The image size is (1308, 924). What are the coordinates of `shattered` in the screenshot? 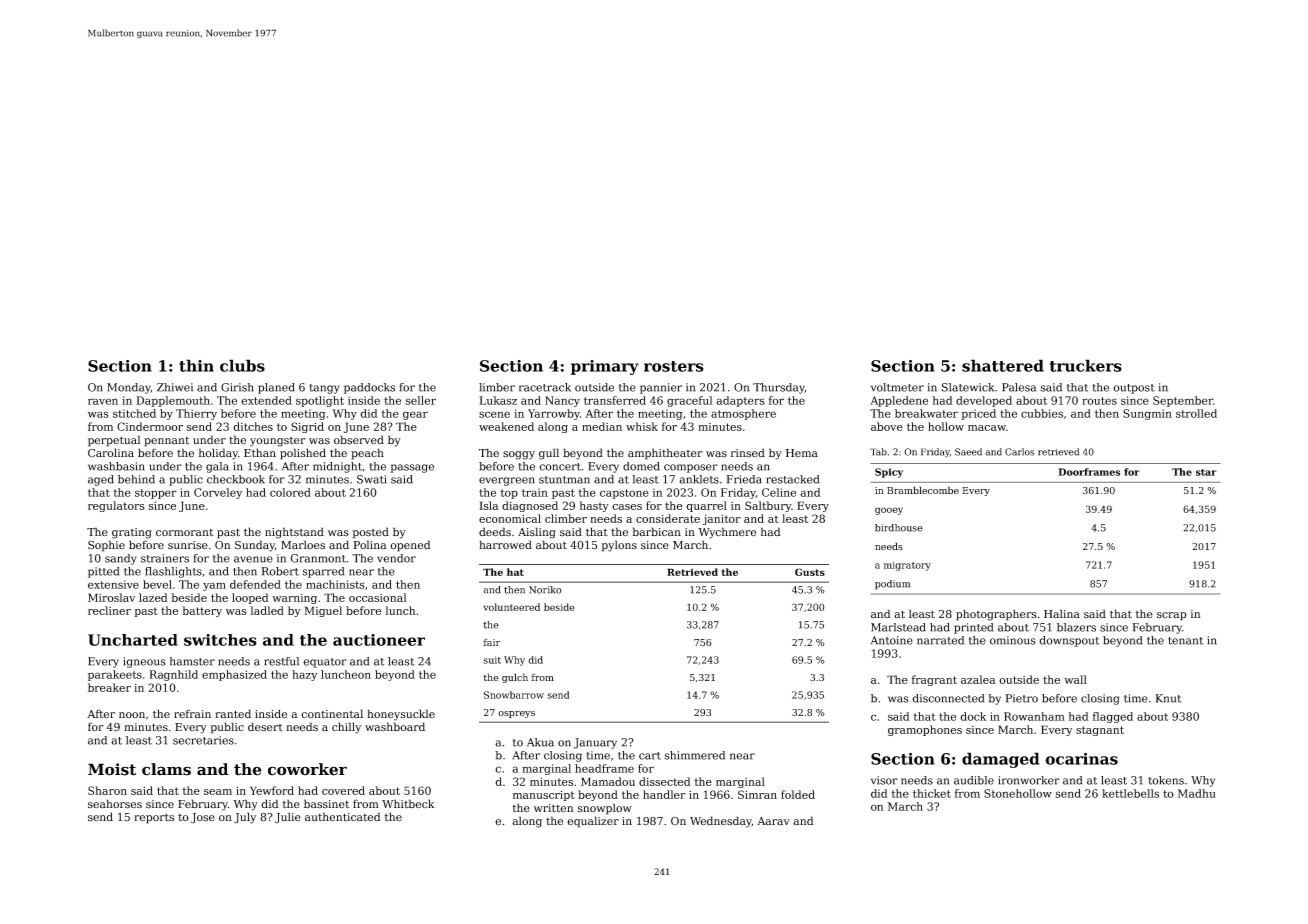 It's located at (1003, 365).
